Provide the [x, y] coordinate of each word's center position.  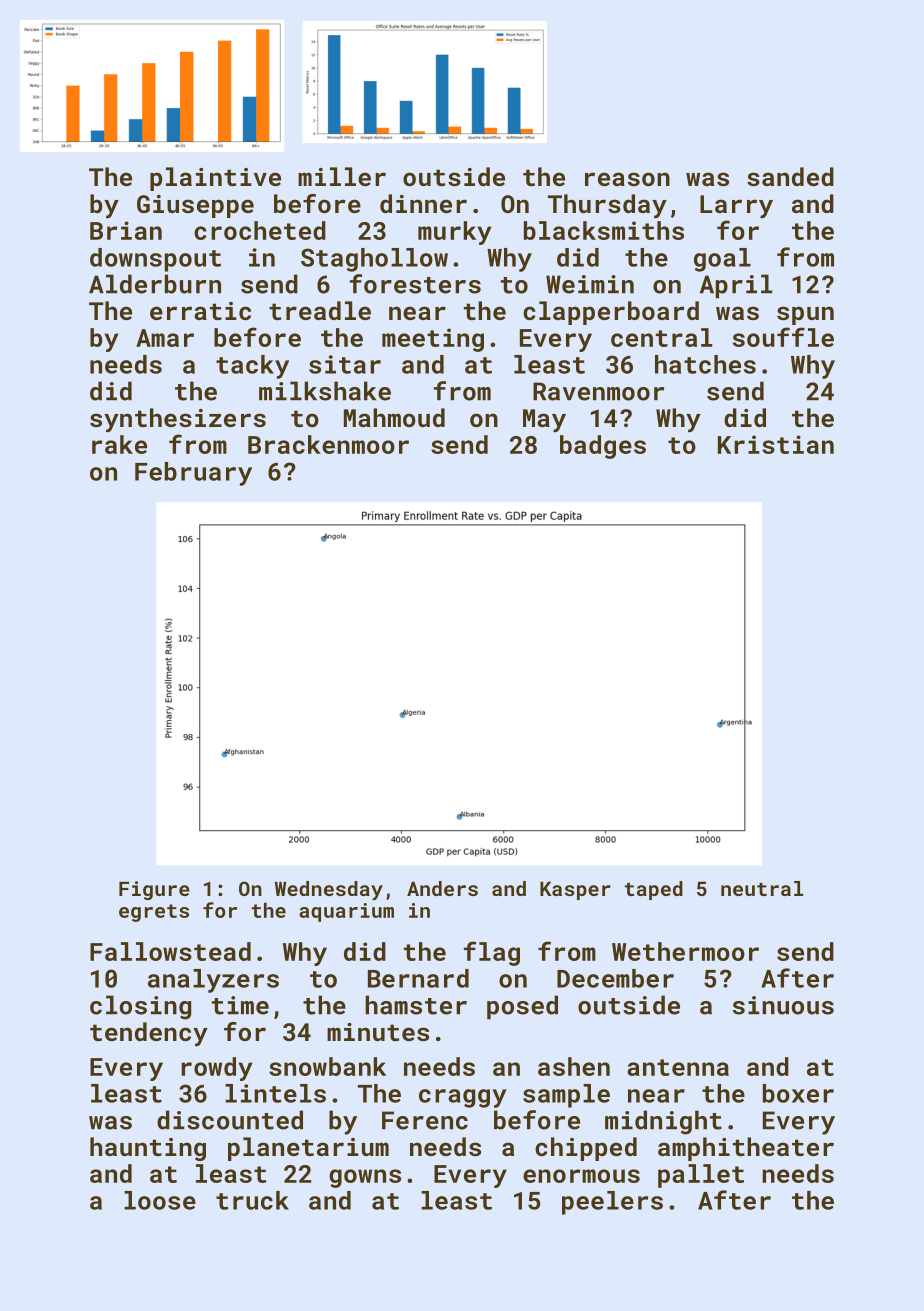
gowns [365, 1178]
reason [627, 179]
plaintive [215, 179]
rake [119, 444]
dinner [423, 203]
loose [160, 1200]
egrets [154, 913]
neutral [762, 888]
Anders [442, 888]
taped [653, 890]
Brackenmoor [328, 444]
